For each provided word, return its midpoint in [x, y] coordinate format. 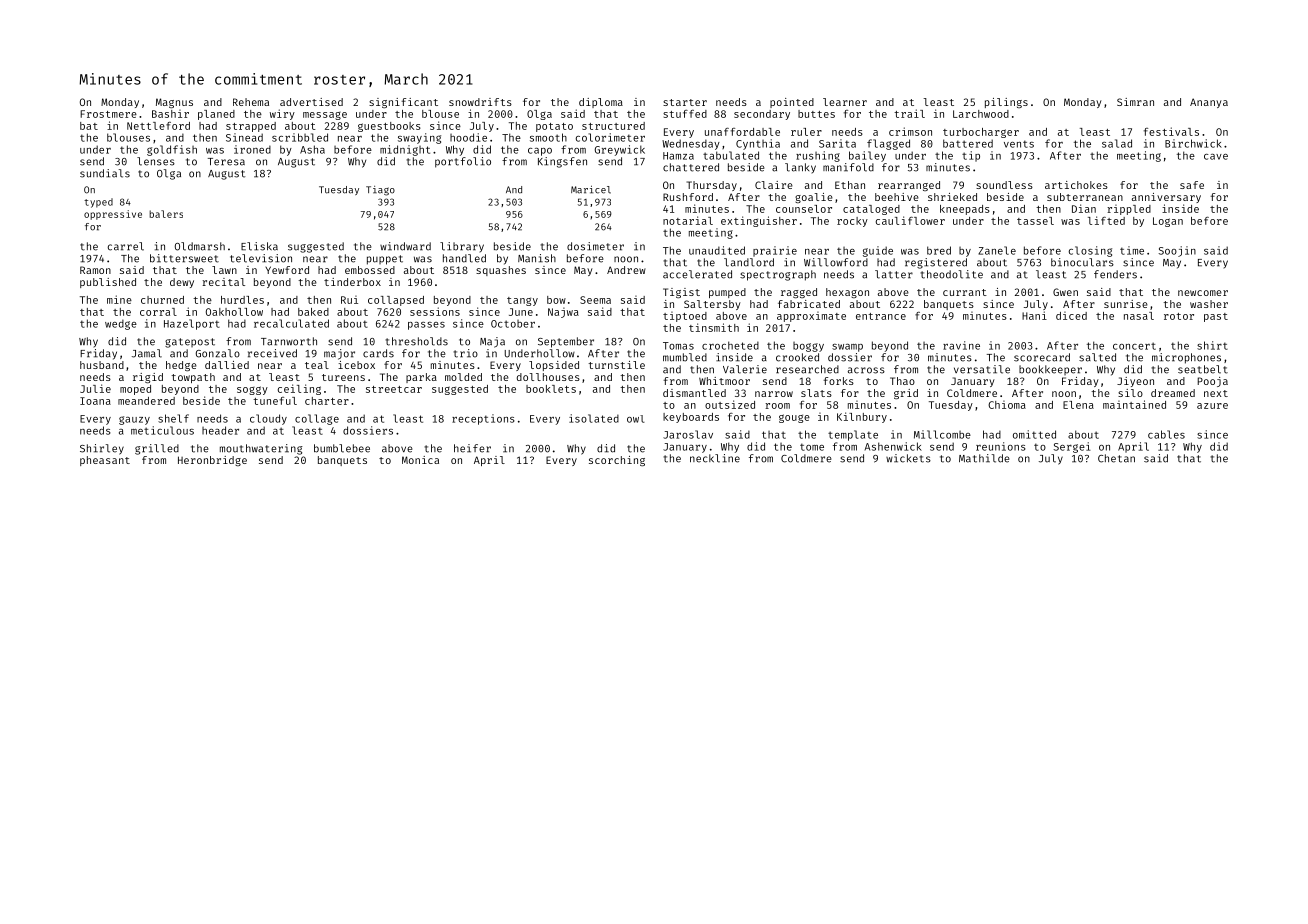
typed [98, 203]
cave [1216, 157]
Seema [595, 300]
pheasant [105, 461]
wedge [121, 324]
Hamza [678, 156]
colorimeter [610, 137]
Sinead [244, 137]
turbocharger [981, 133]
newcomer [1203, 293]
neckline [715, 458]
